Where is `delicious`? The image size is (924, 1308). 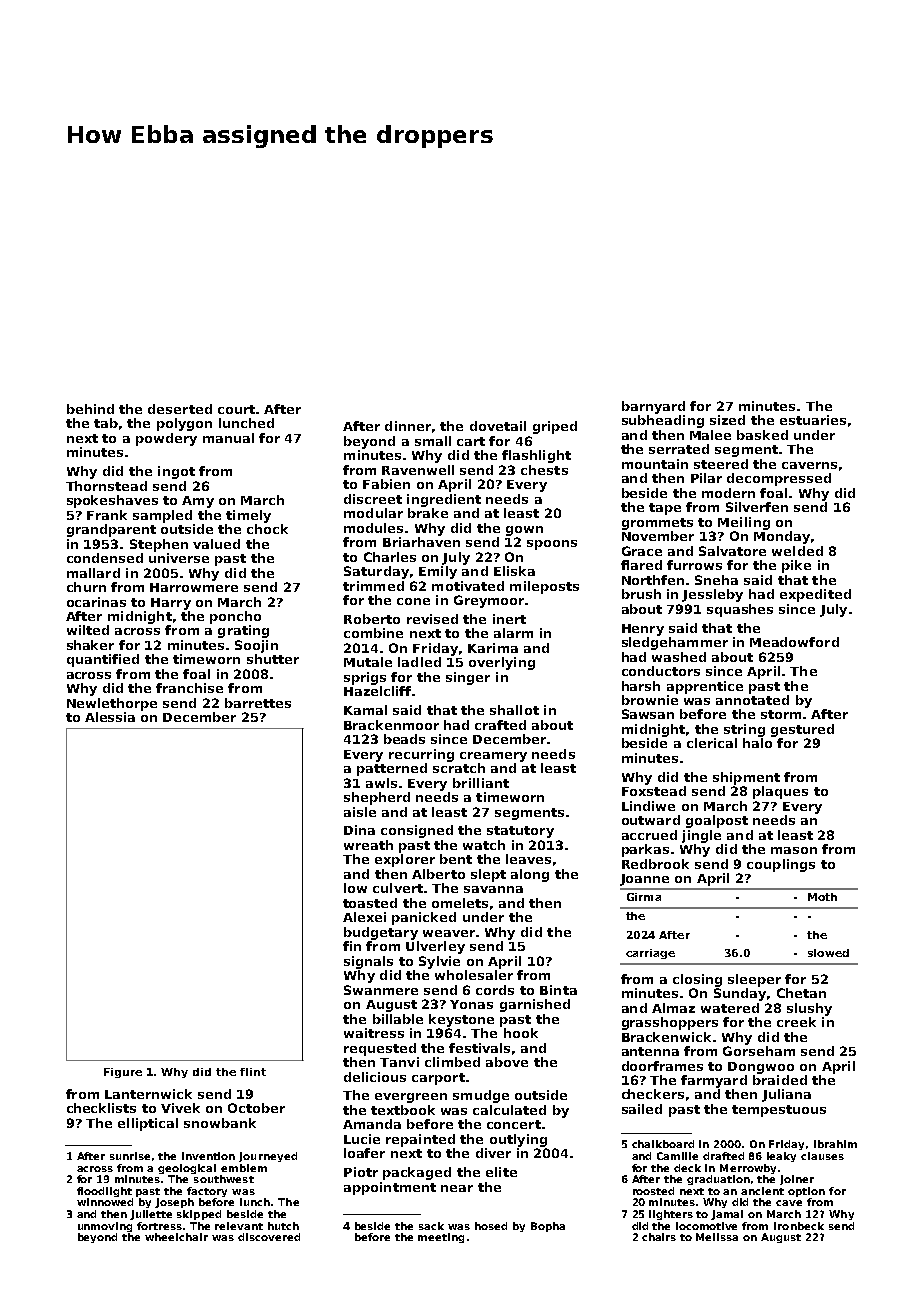
delicious is located at coordinates (375, 1077).
